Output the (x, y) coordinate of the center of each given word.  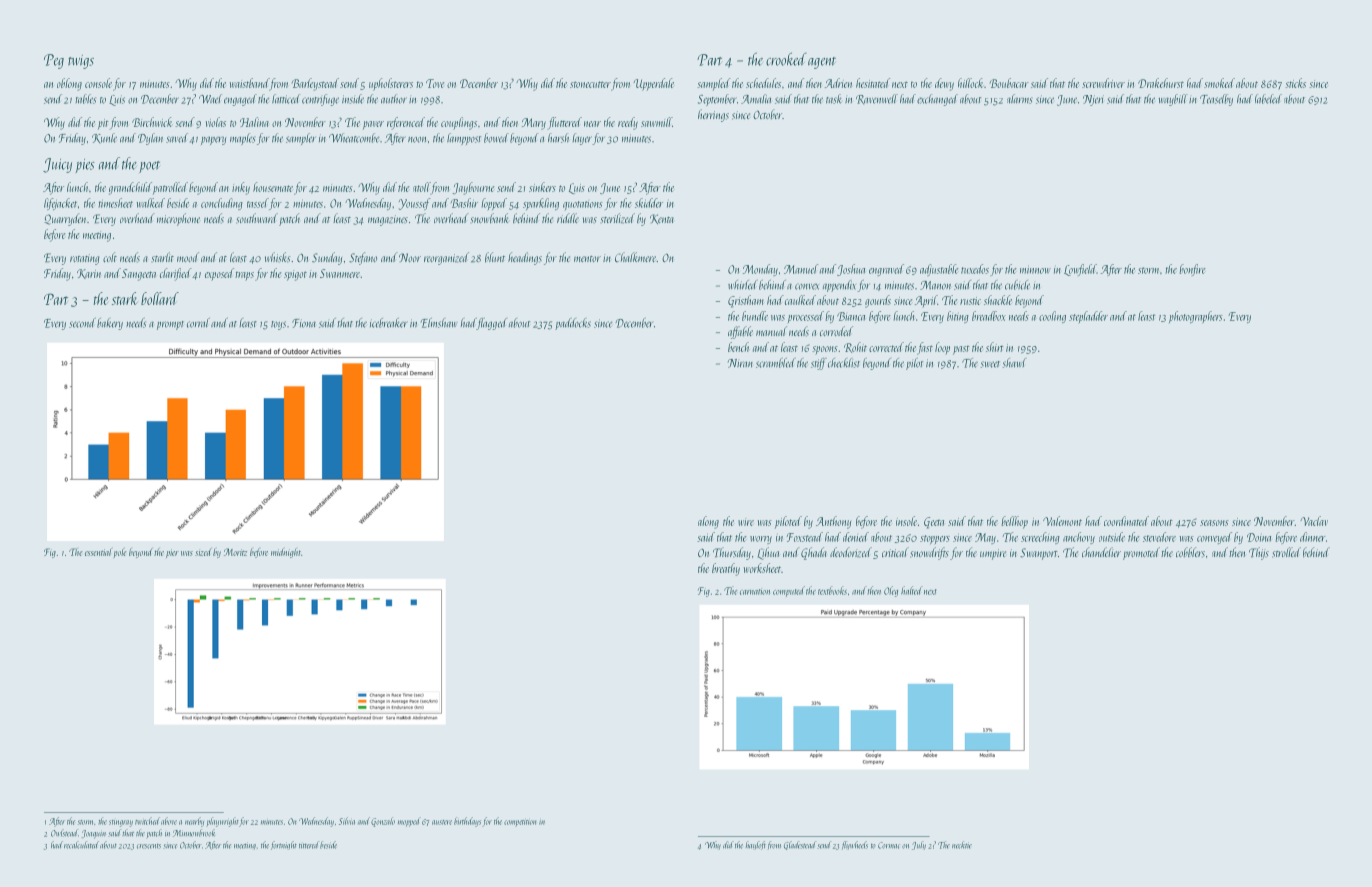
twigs (81, 62)
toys (278, 325)
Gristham (746, 301)
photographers (1196, 317)
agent (822, 63)
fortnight (284, 845)
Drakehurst (1161, 83)
